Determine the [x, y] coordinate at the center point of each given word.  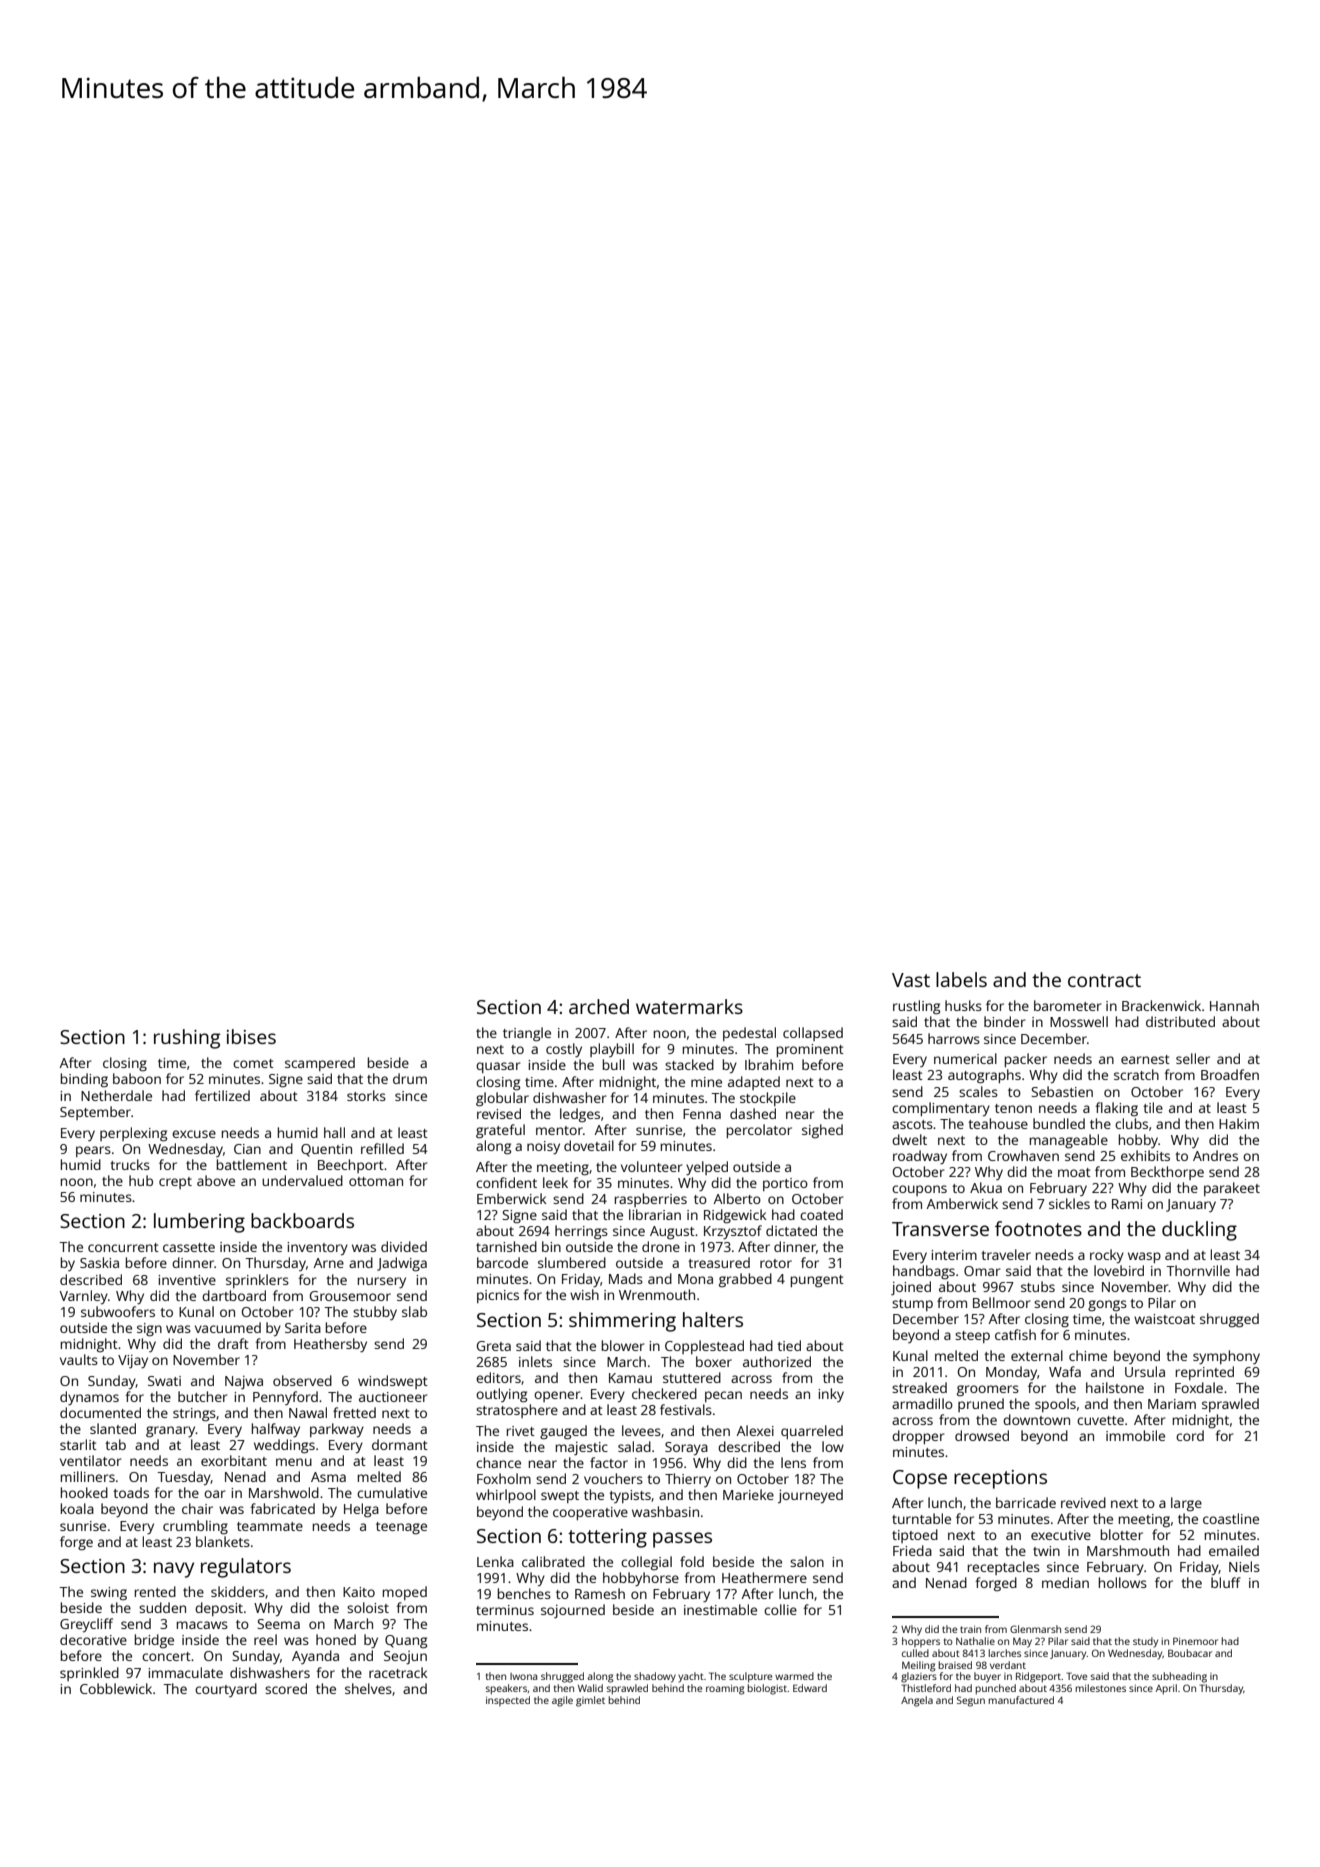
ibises [251, 1036]
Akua [986, 1187]
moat [1074, 1172]
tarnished [506, 1246]
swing [109, 1593]
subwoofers [118, 1311]
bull [614, 1064]
